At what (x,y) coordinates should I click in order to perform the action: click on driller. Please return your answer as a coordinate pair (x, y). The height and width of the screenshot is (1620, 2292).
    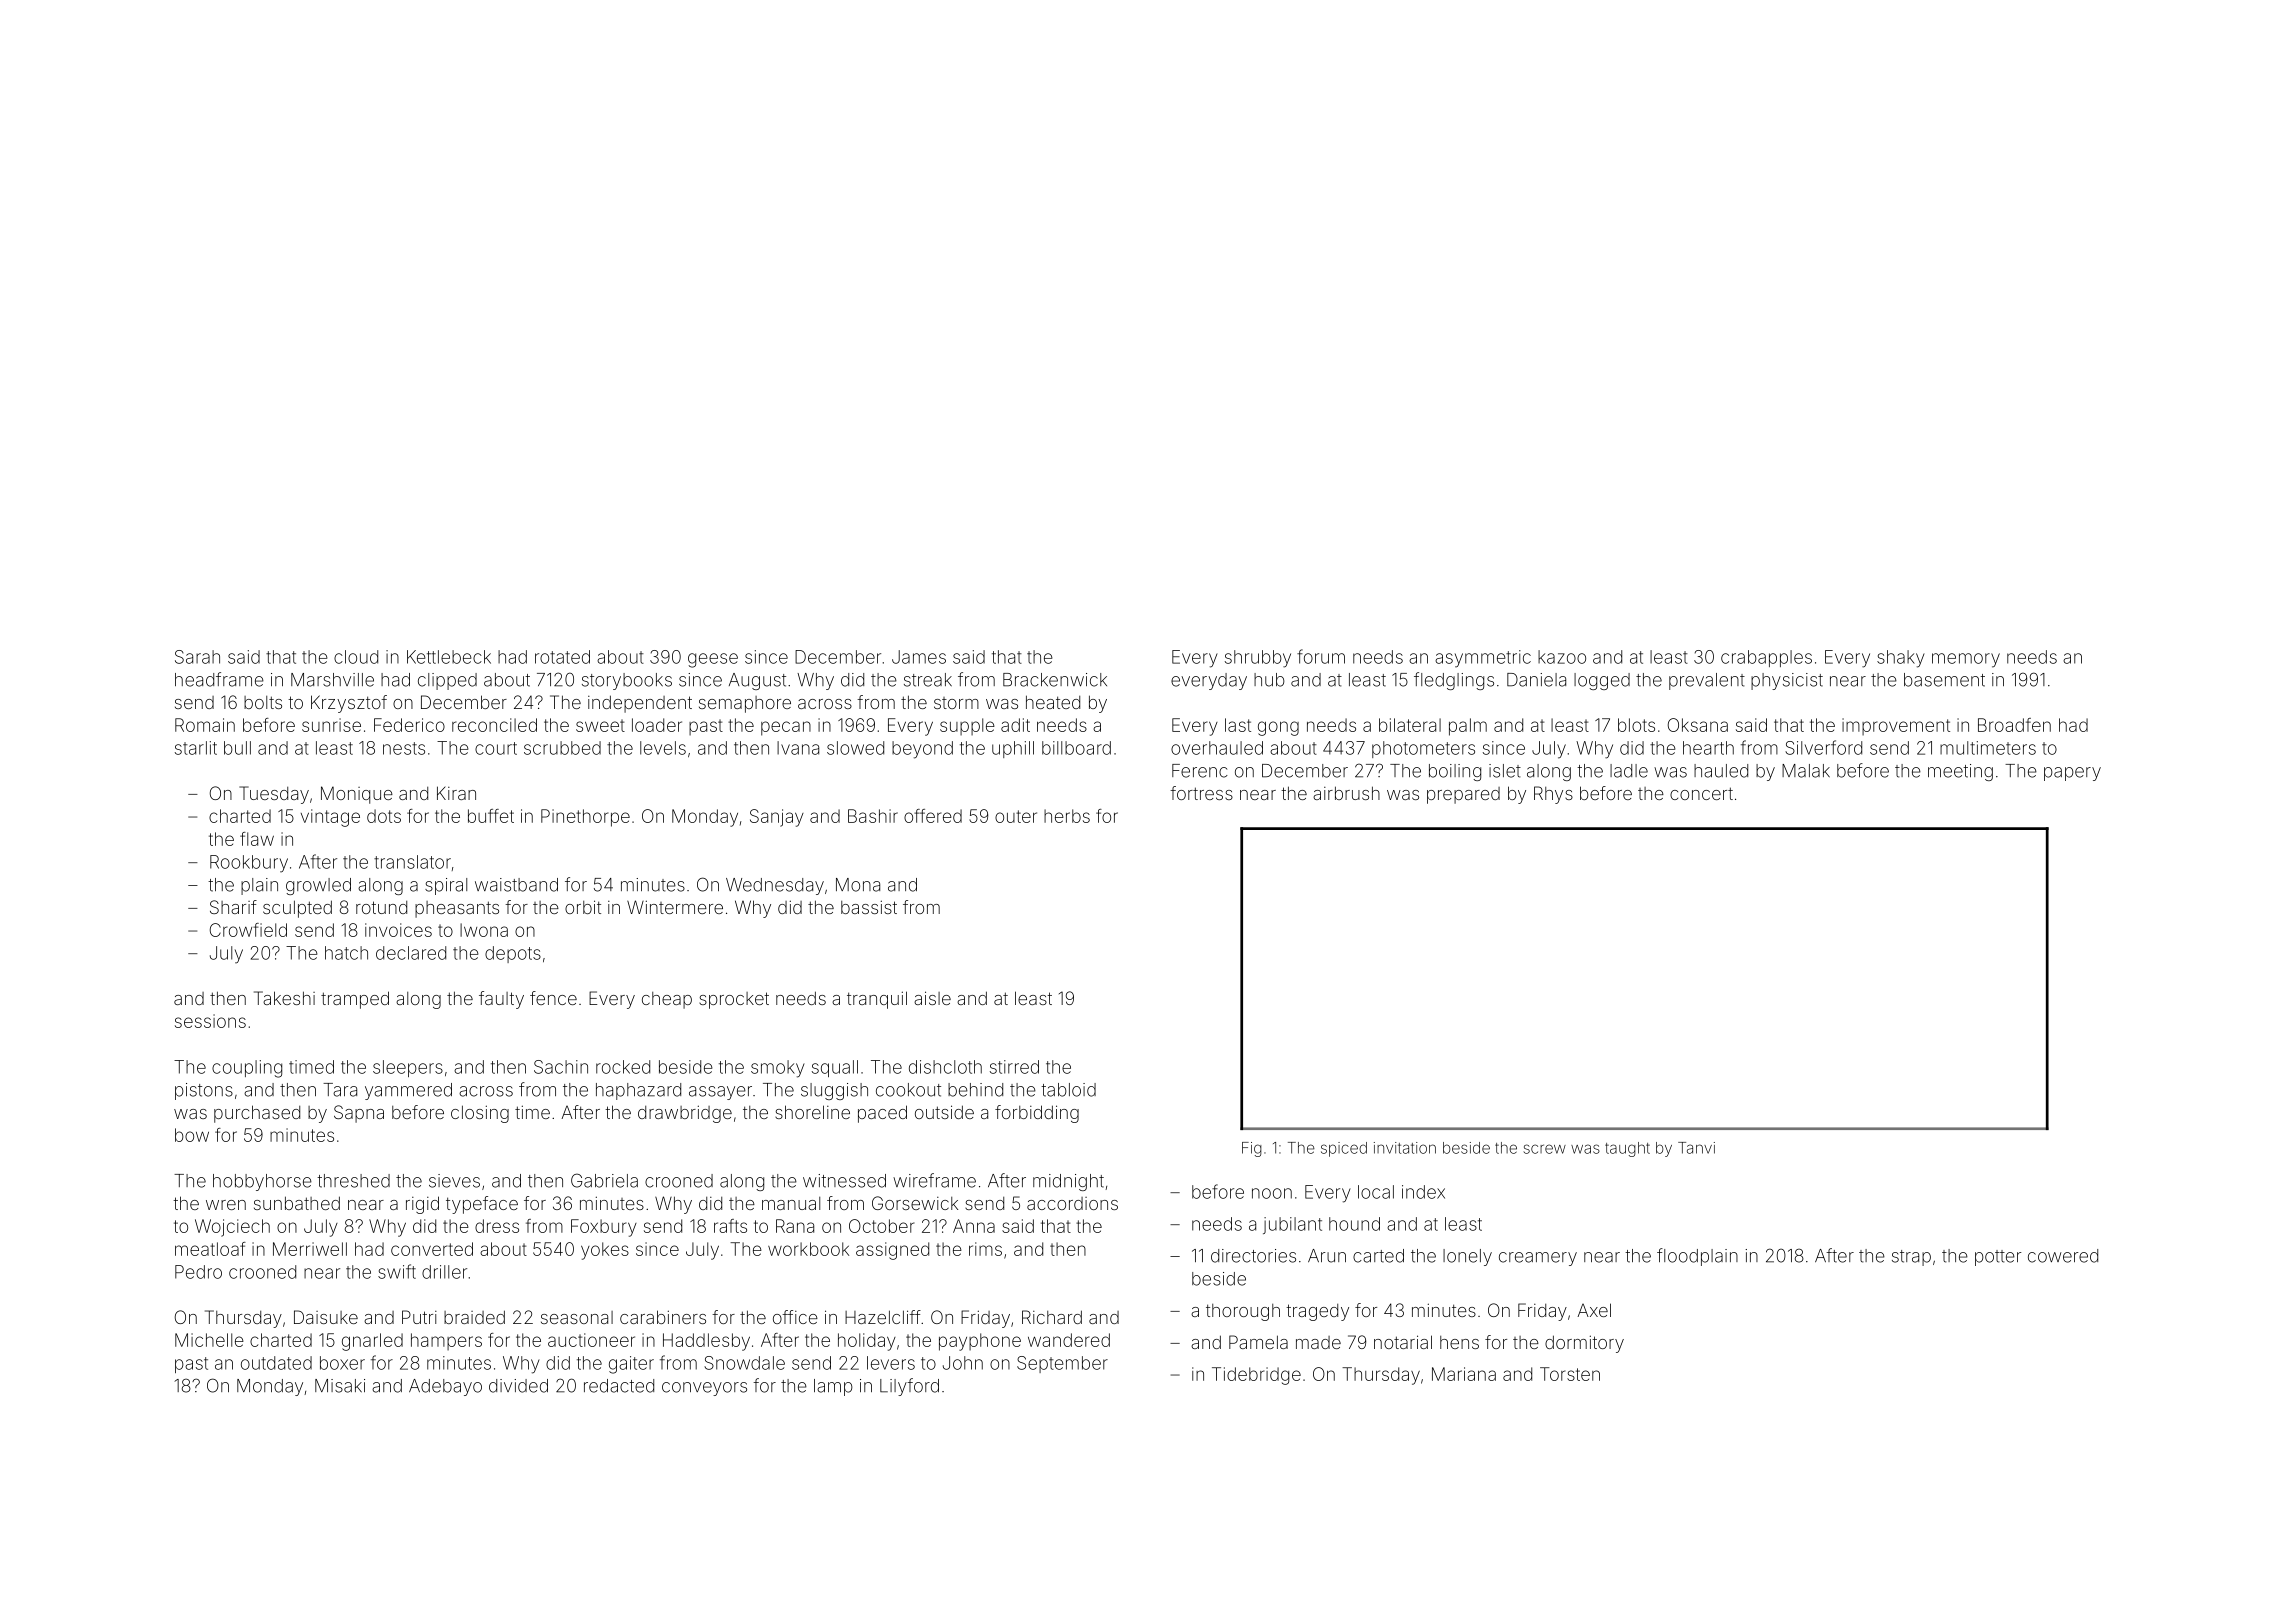
    Looking at the image, I should click on (444, 1272).
